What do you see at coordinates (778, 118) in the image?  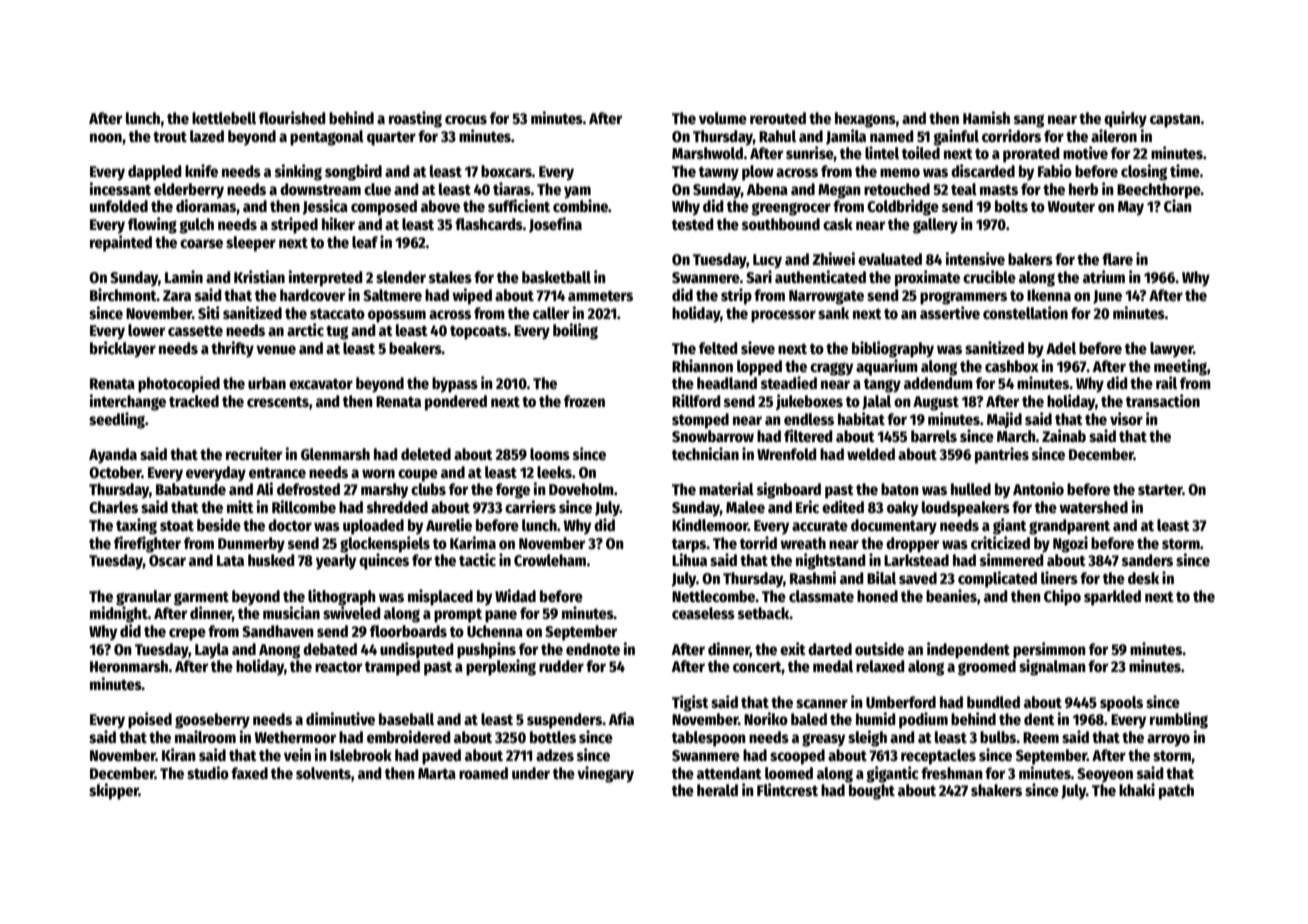 I see `rerouted` at bounding box center [778, 118].
